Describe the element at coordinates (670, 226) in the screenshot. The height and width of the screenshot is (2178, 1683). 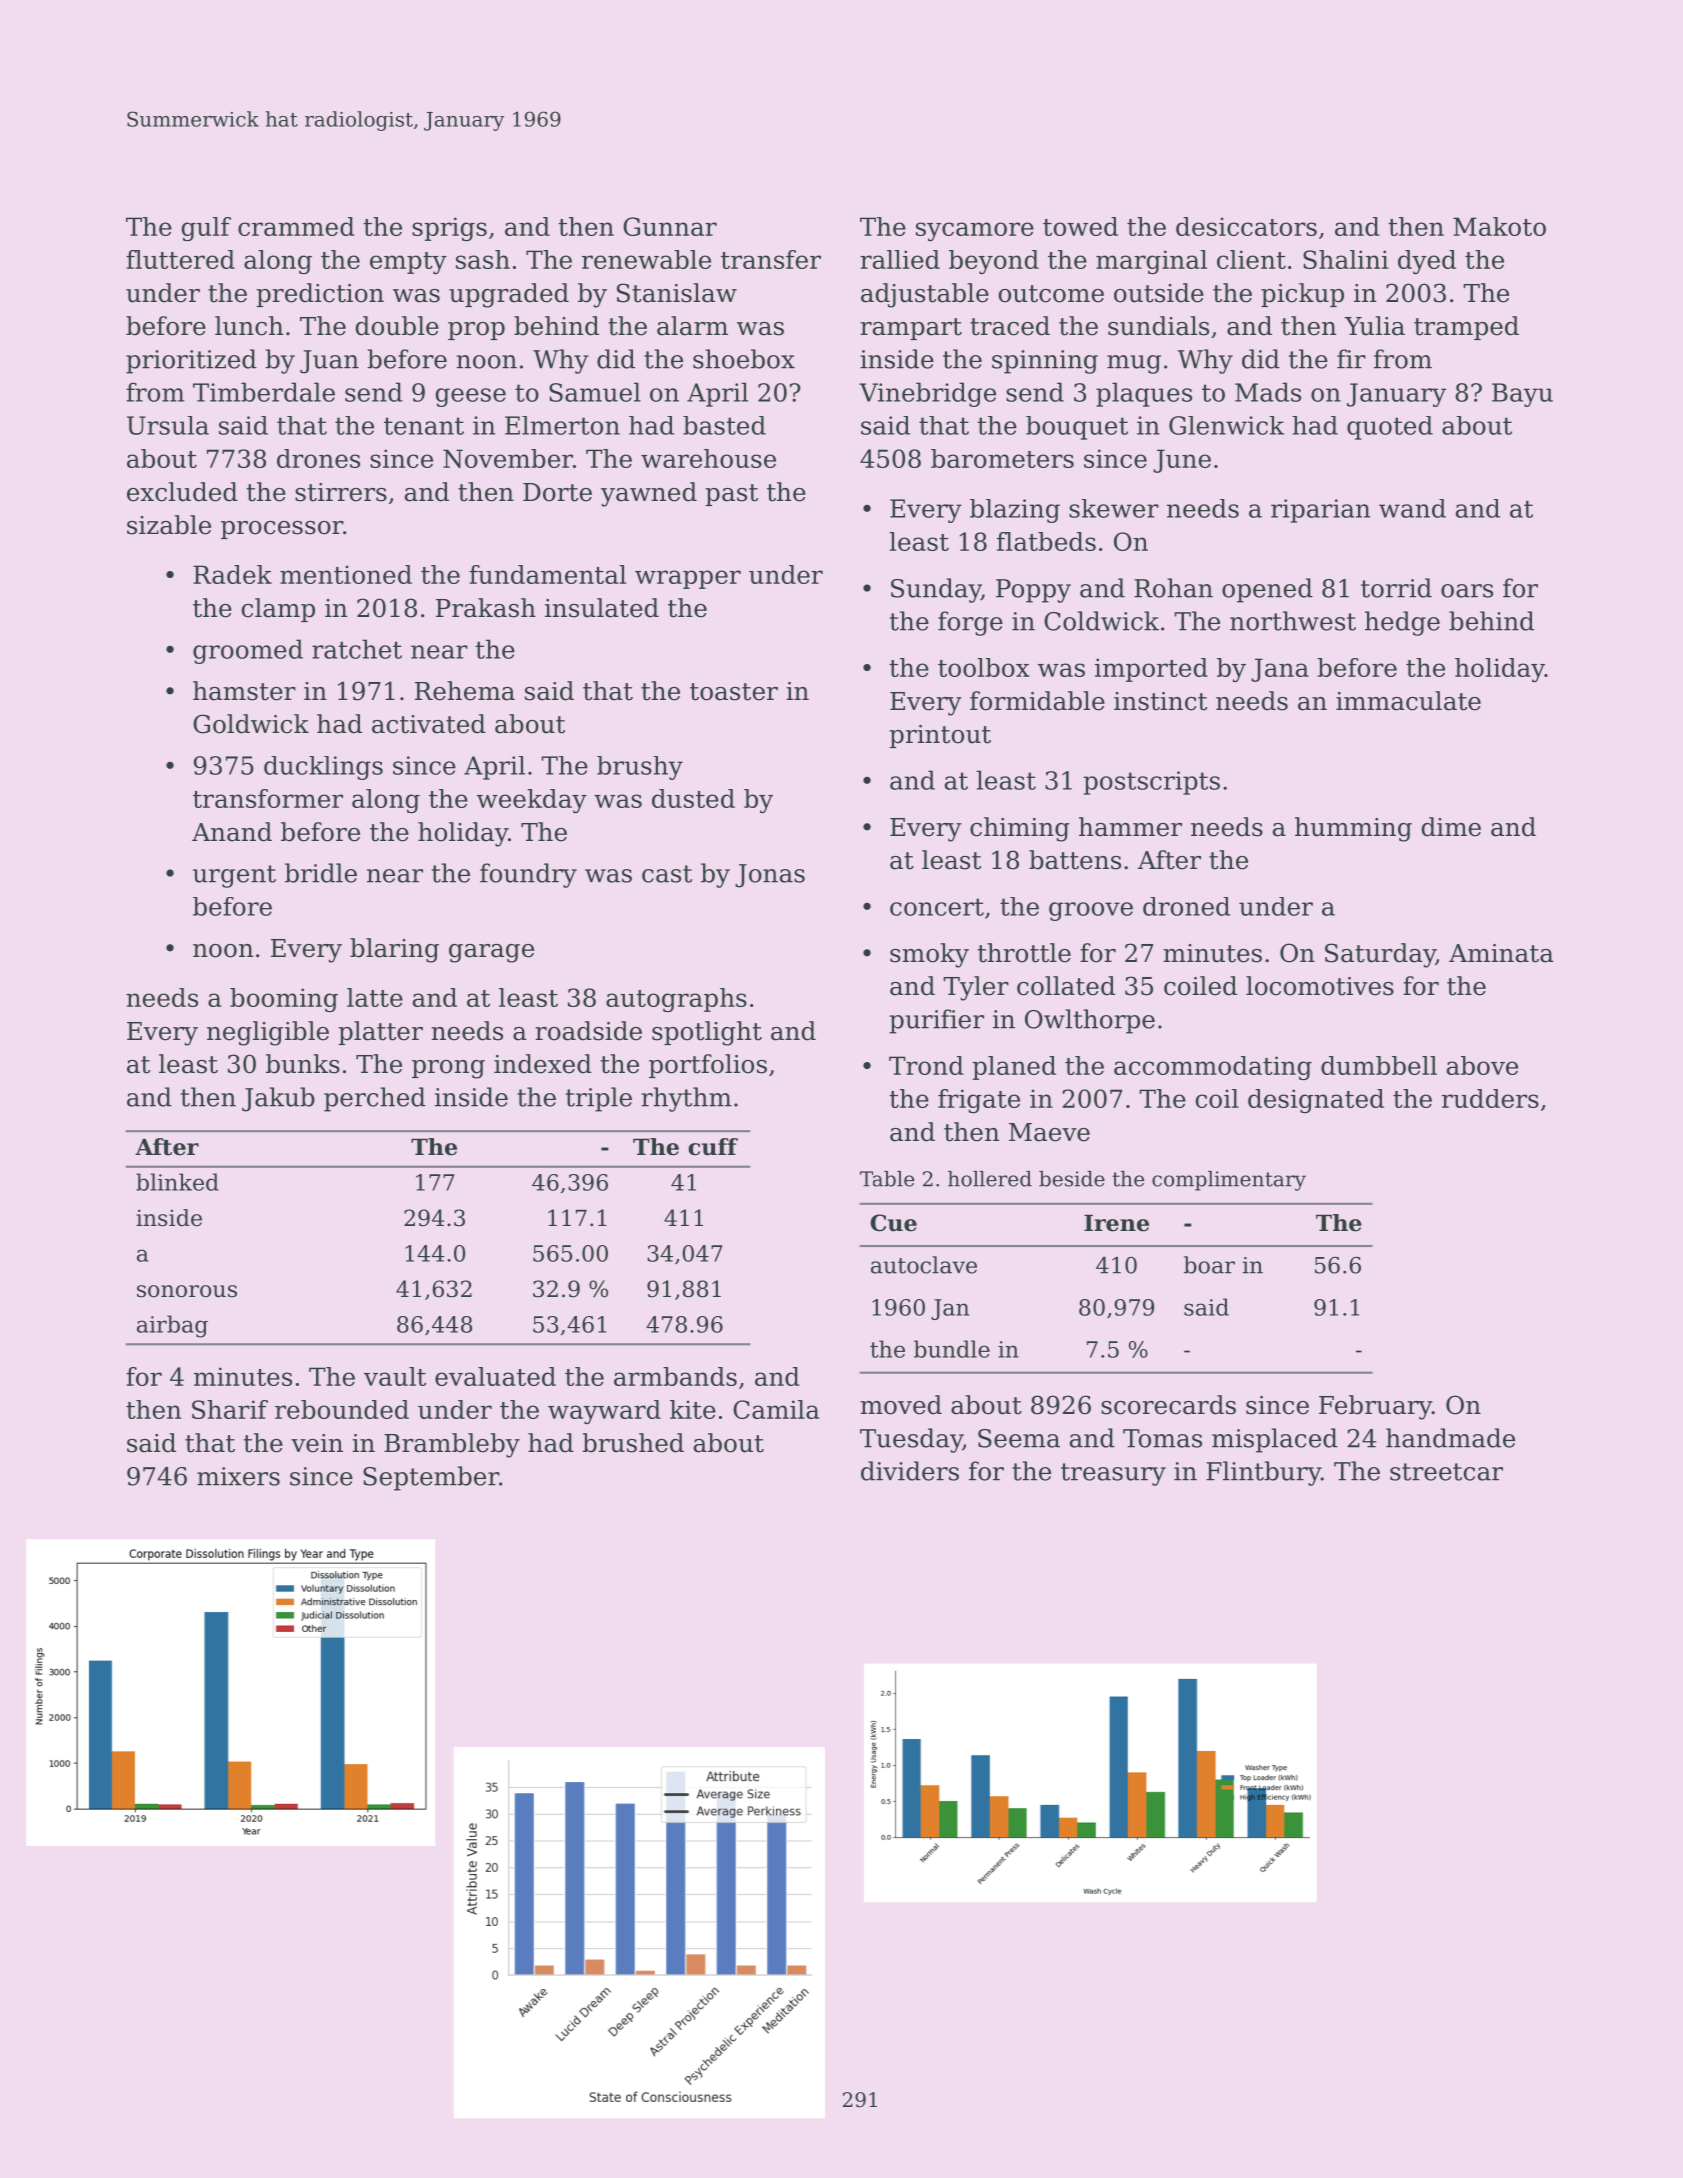
I see `Gunnar` at that location.
